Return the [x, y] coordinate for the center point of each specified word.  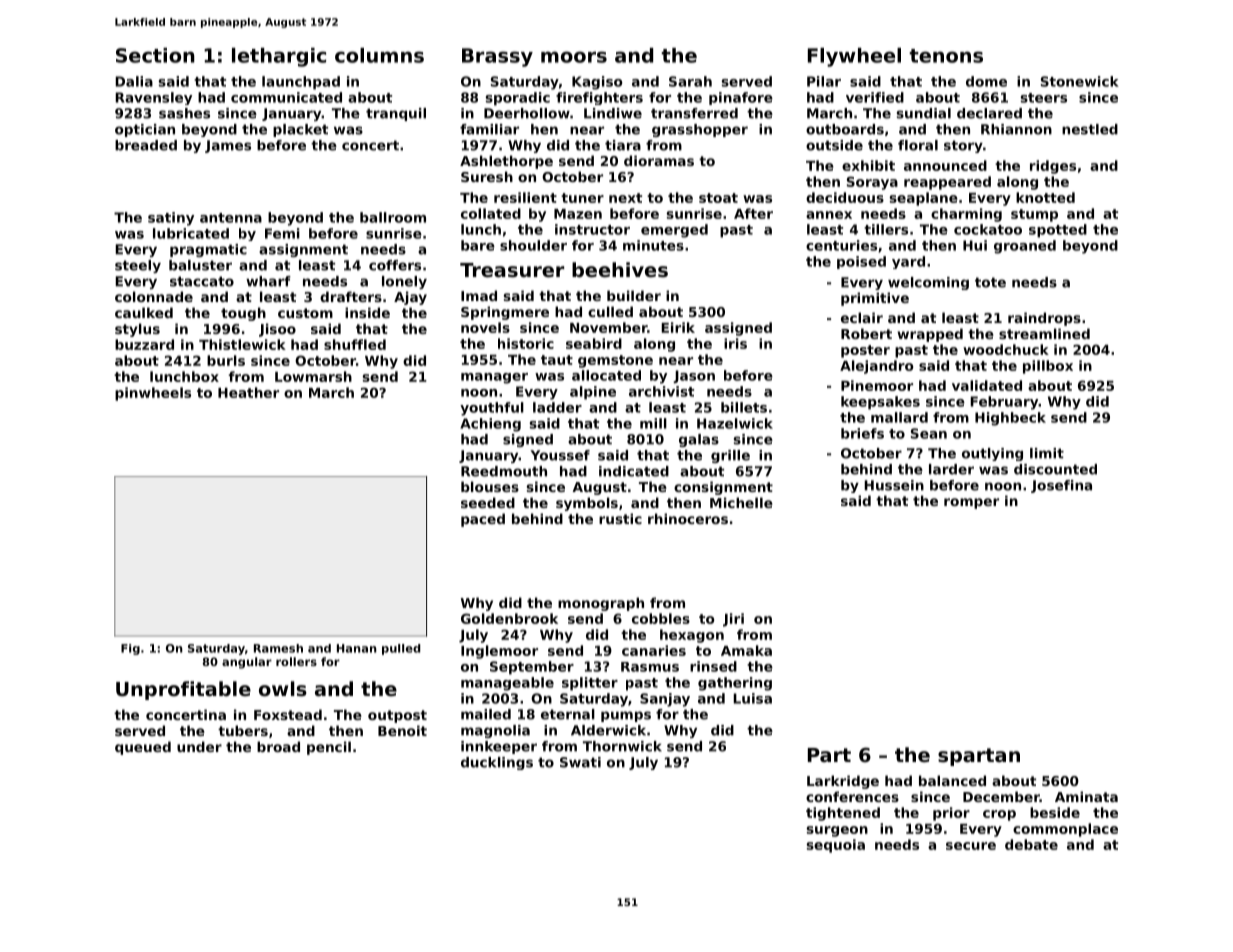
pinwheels [153, 394]
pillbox [1048, 367]
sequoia [835, 846]
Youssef [560, 455]
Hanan [357, 648]
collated [491, 213]
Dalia [134, 81]
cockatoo [988, 229]
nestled [1090, 129]
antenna [231, 218]
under [199, 746]
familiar [489, 129]
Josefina [1061, 486]
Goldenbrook [509, 618]
